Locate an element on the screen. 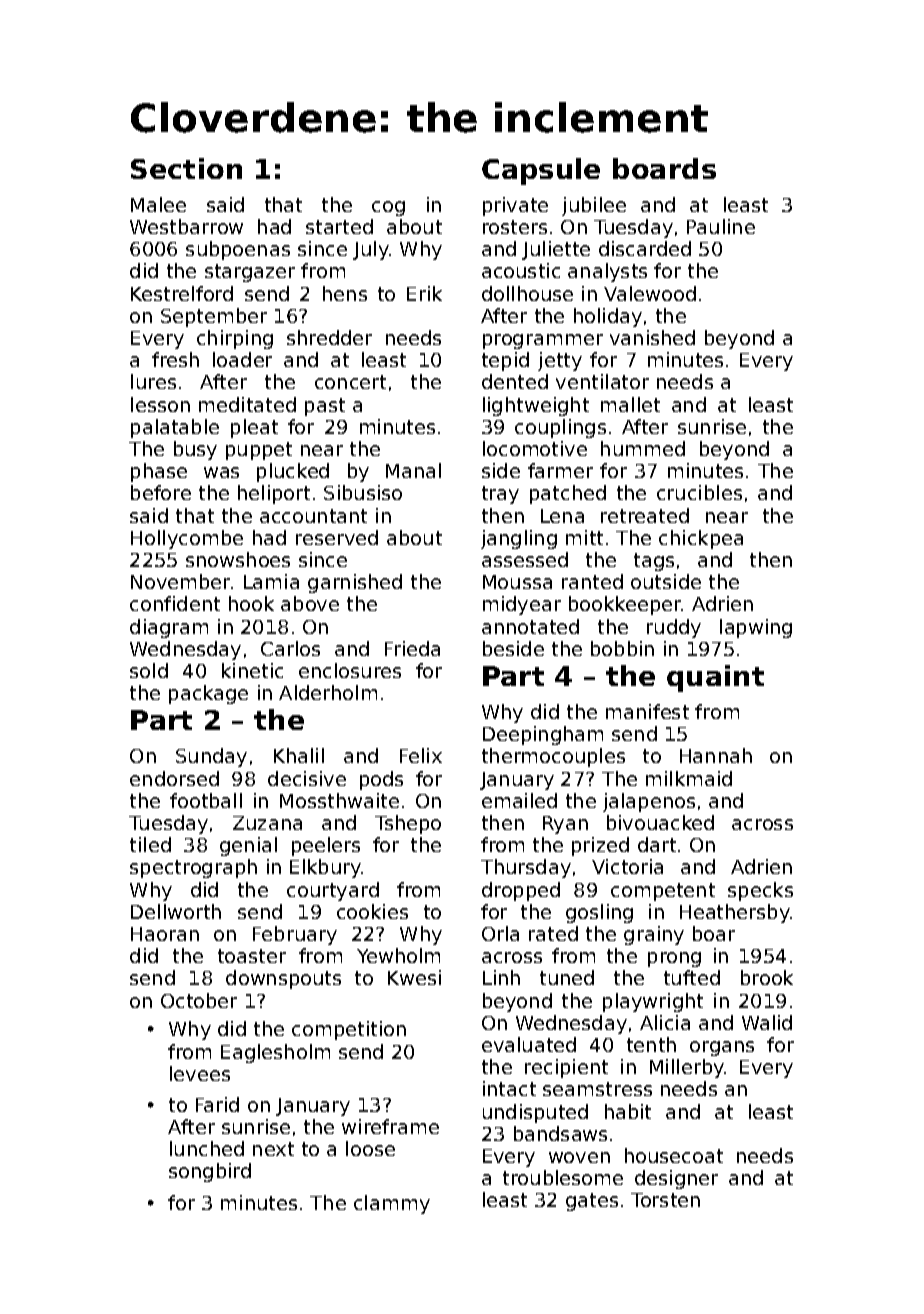 This screenshot has height=1314, width=924. Alicia is located at coordinates (665, 1022).
